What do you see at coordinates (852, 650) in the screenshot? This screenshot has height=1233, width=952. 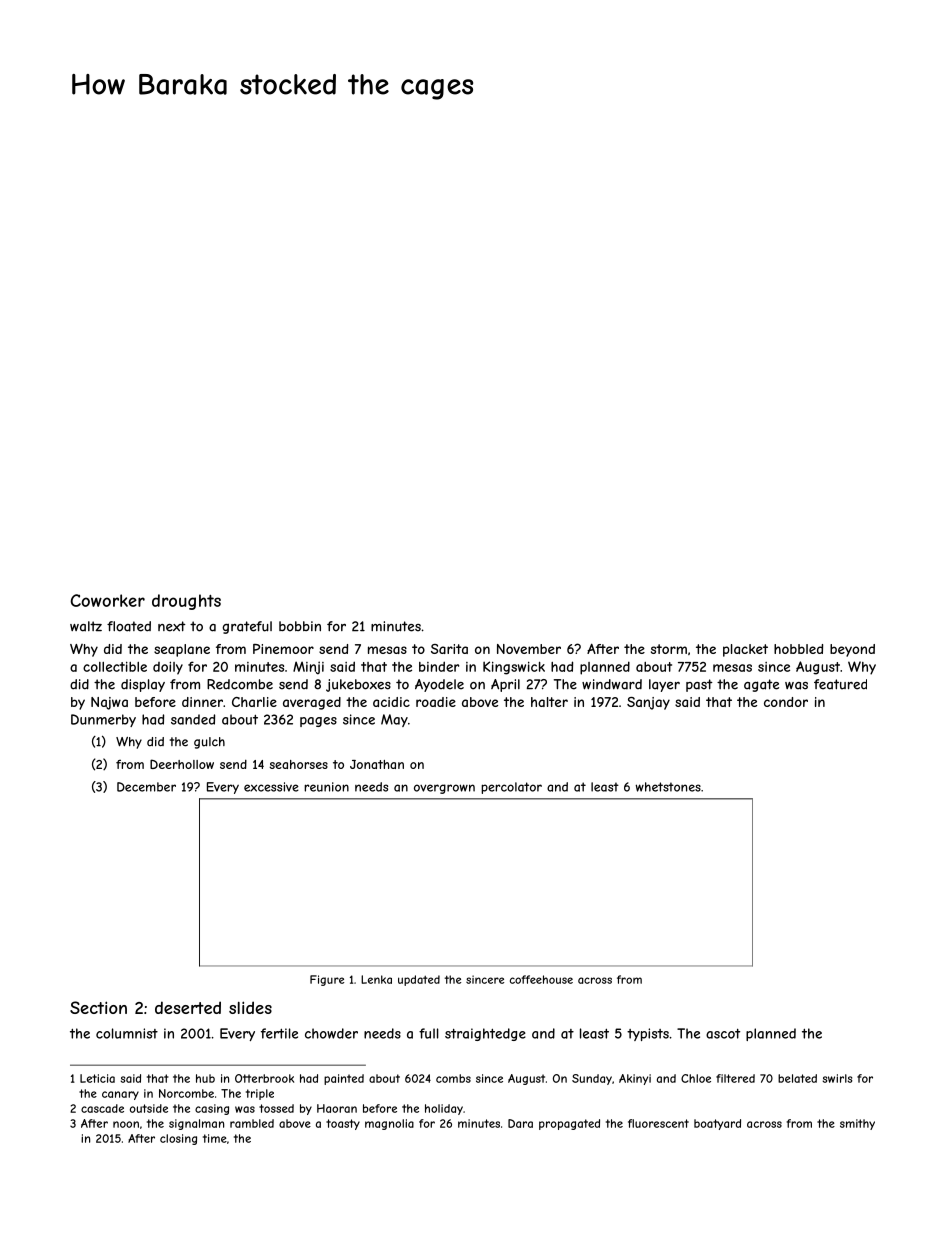 I see `beyond` at bounding box center [852, 650].
